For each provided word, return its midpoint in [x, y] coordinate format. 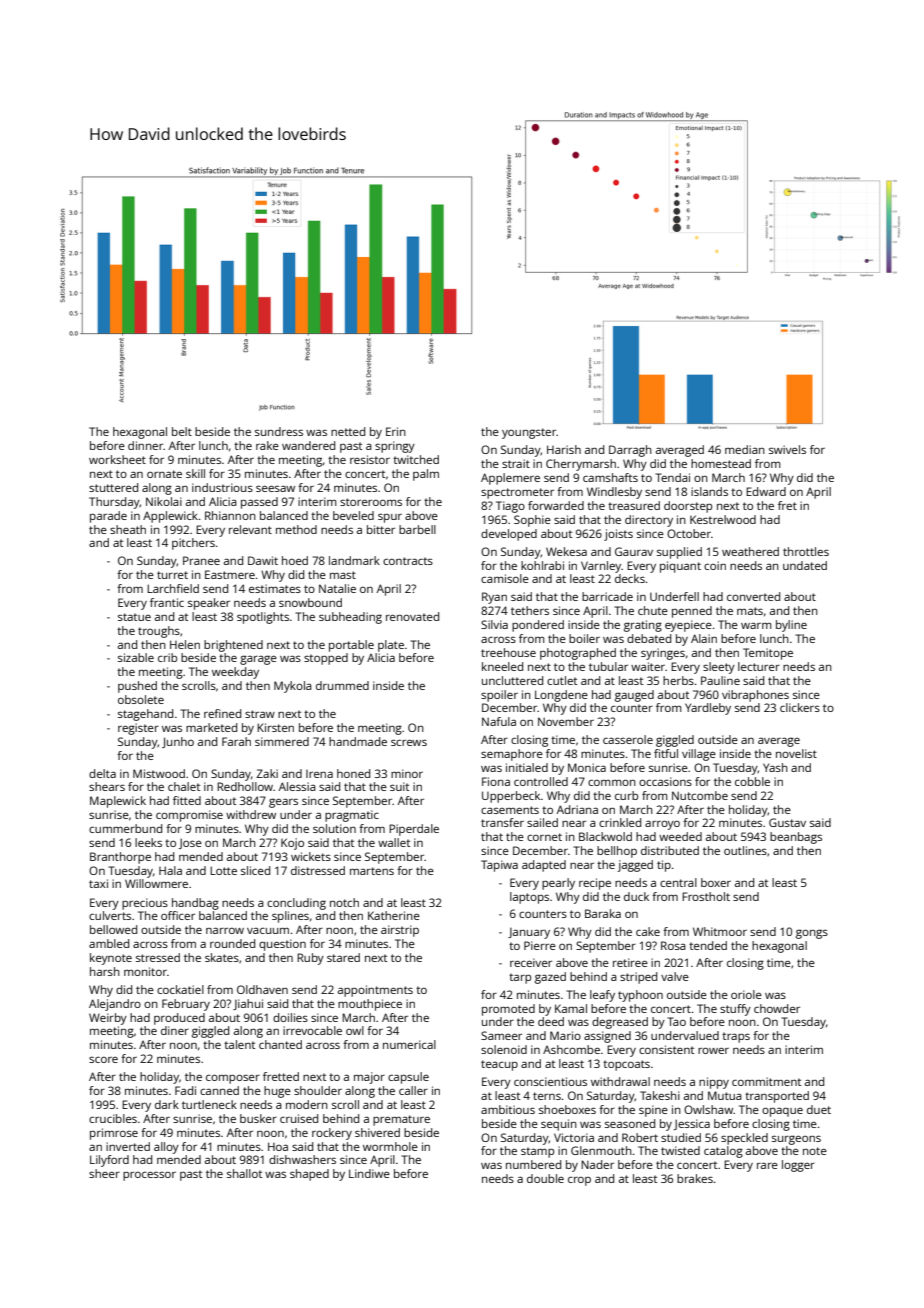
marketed [211, 727]
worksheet [117, 459]
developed [509, 535]
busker [258, 1118]
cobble [752, 781]
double [545, 1178]
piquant [680, 567]
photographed [578, 654]
